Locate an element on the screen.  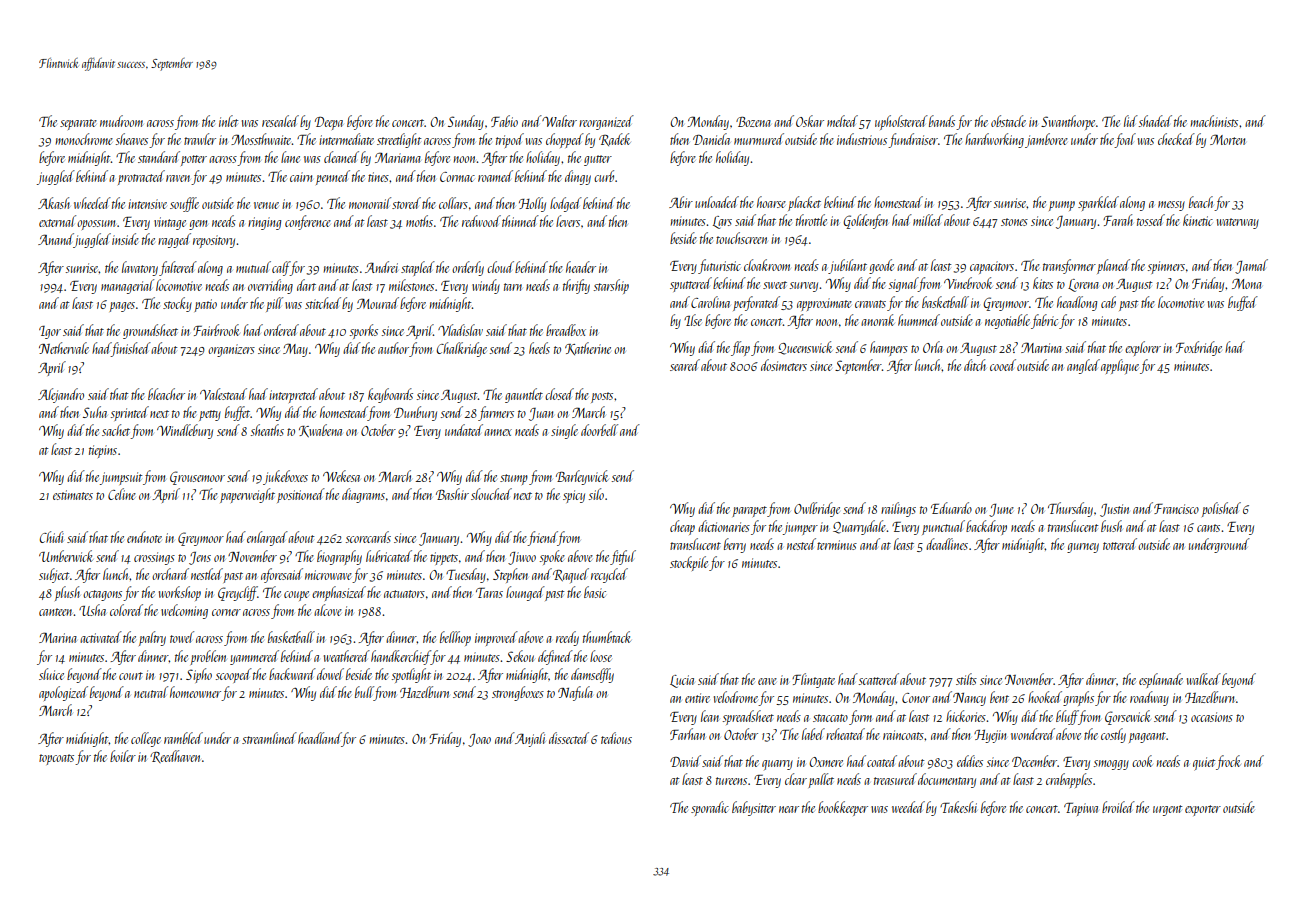
dosimeters is located at coordinates (784, 365).
